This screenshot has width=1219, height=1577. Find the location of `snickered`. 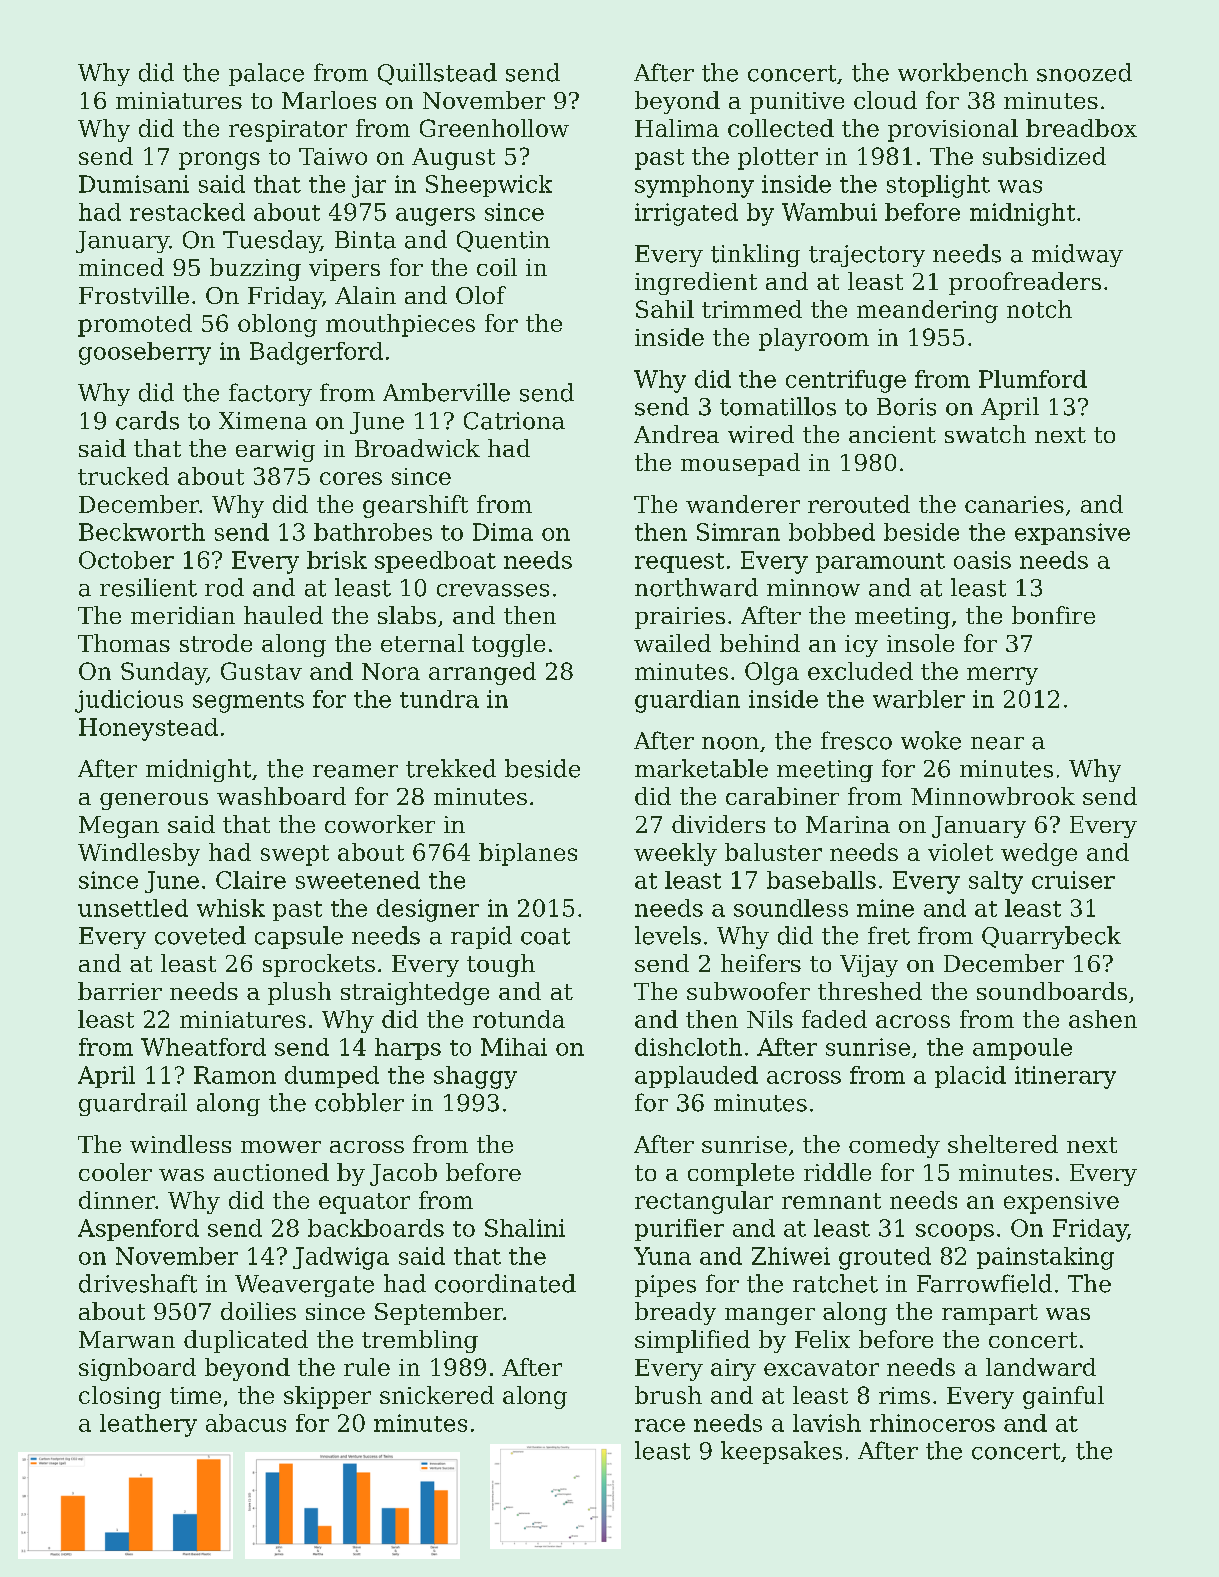

snickered is located at coordinates (437, 1395).
